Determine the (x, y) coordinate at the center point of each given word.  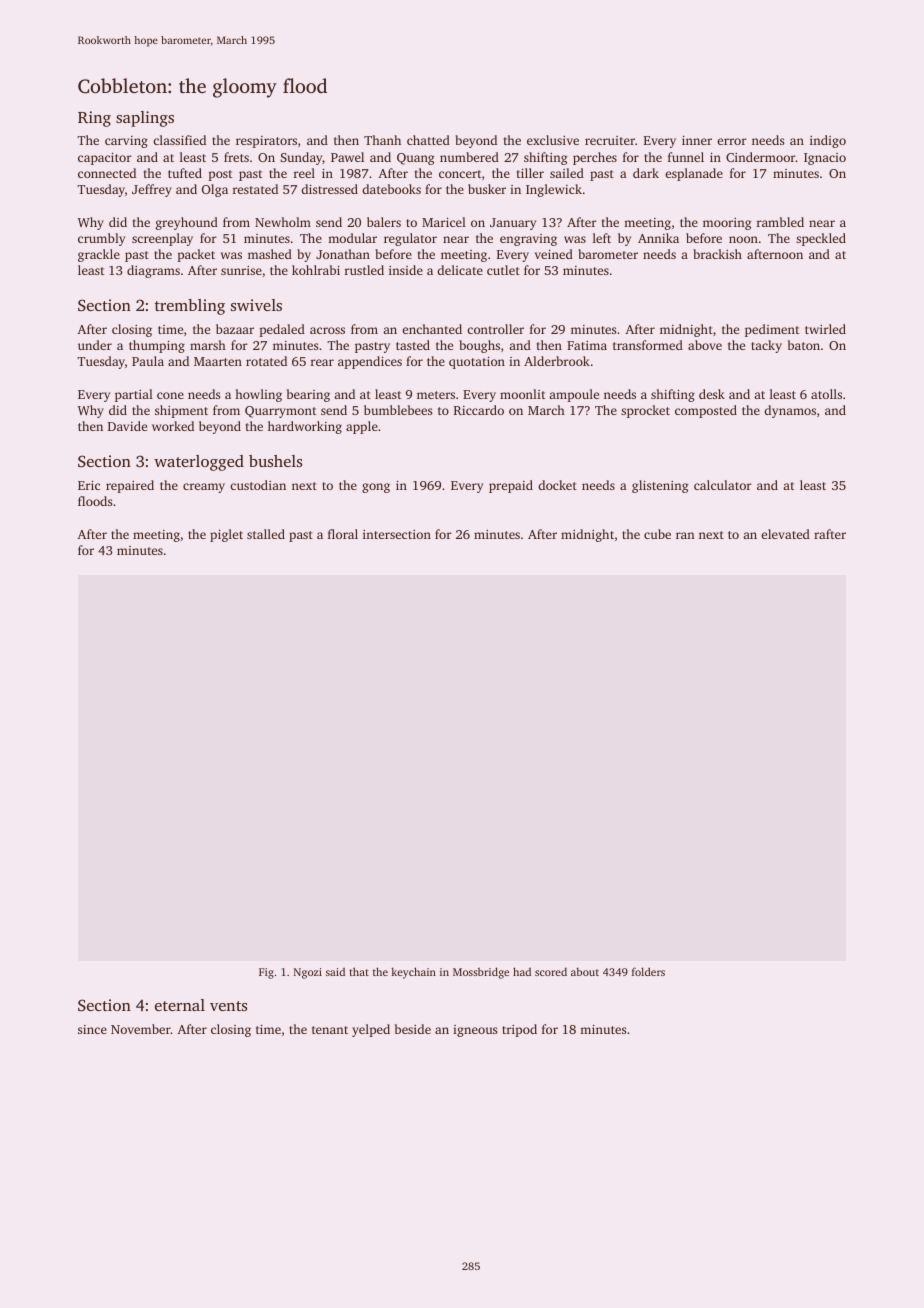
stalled (266, 534)
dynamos (790, 411)
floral (343, 534)
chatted (428, 140)
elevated (785, 534)
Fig (266, 973)
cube (657, 534)
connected (107, 173)
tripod (519, 1030)
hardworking (305, 427)
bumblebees (398, 410)
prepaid (511, 486)
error (732, 141)
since (92, 1029)
